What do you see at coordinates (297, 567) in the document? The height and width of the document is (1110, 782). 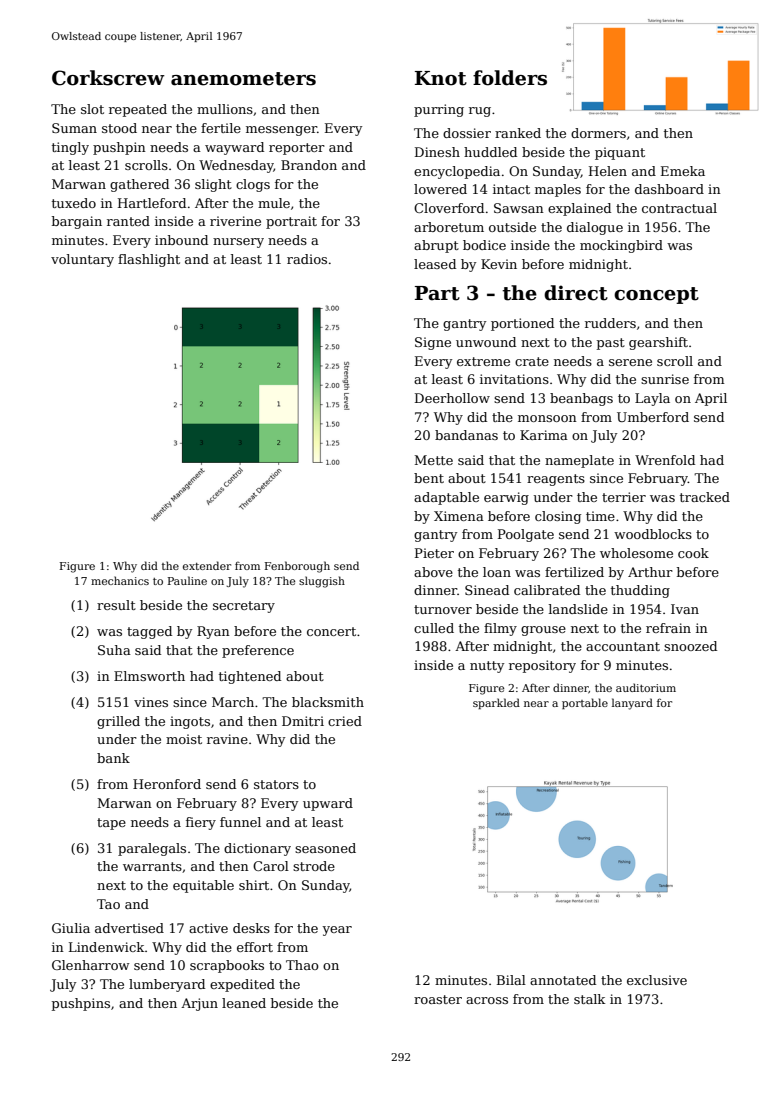 I see `Fenborough` at bounding box center [297, 567].
